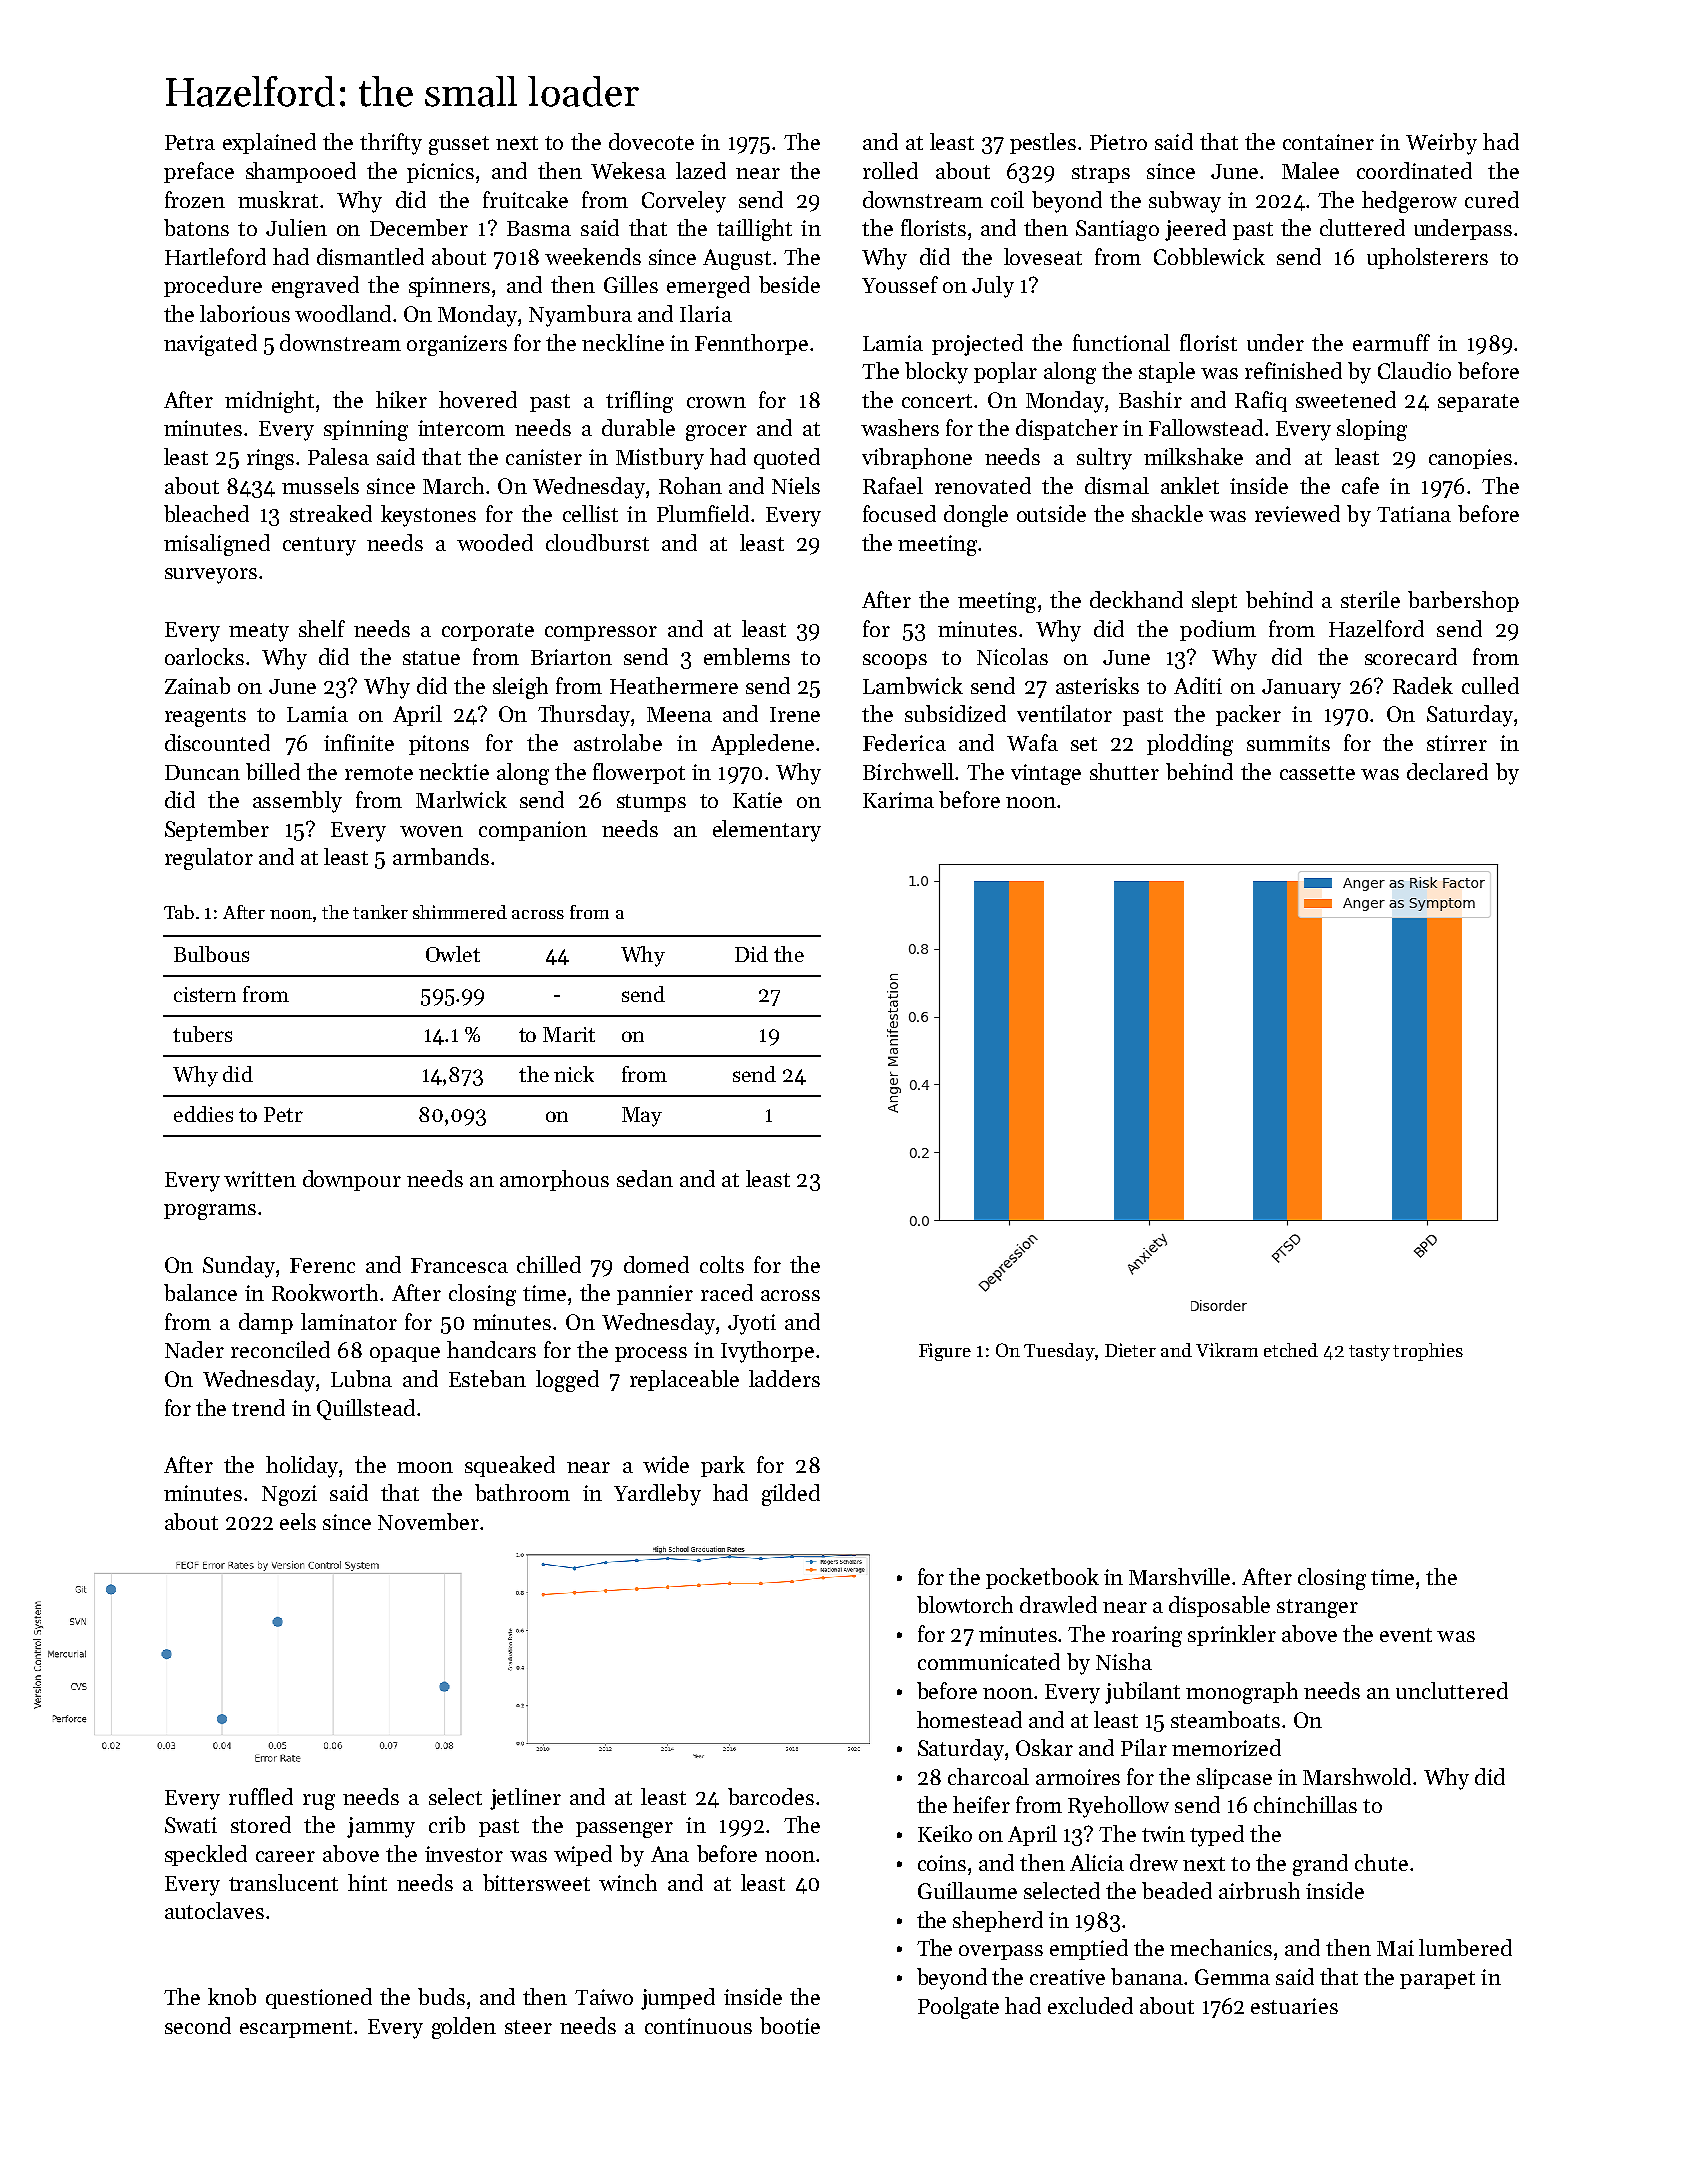 Image resolution: width=1683 pixels, height=2178 pixels. I want to click on midnight, so click(269, 402).
